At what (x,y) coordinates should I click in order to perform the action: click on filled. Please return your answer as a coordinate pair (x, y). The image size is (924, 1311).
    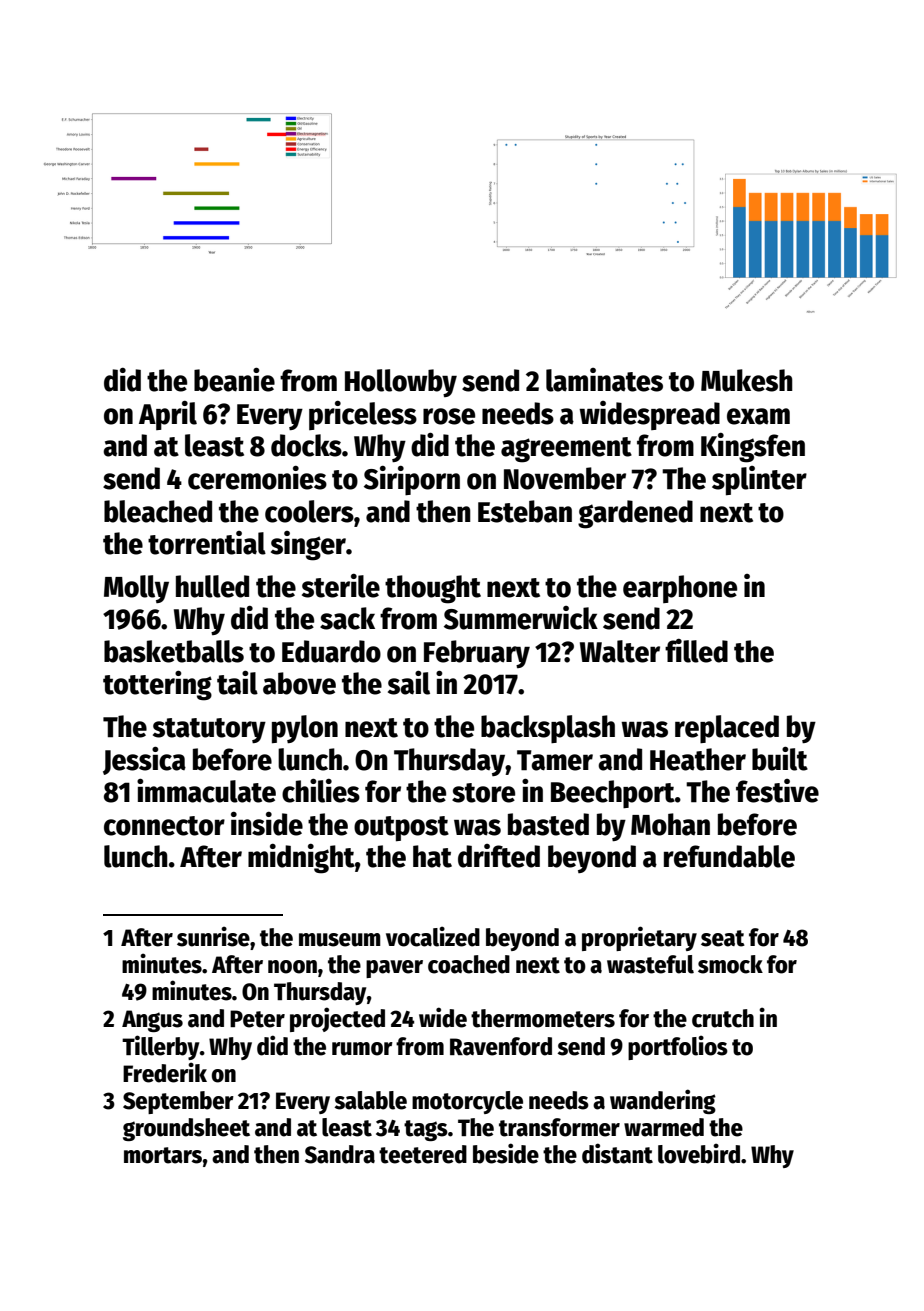
    Looking at the image, I should click on (696, 651).
